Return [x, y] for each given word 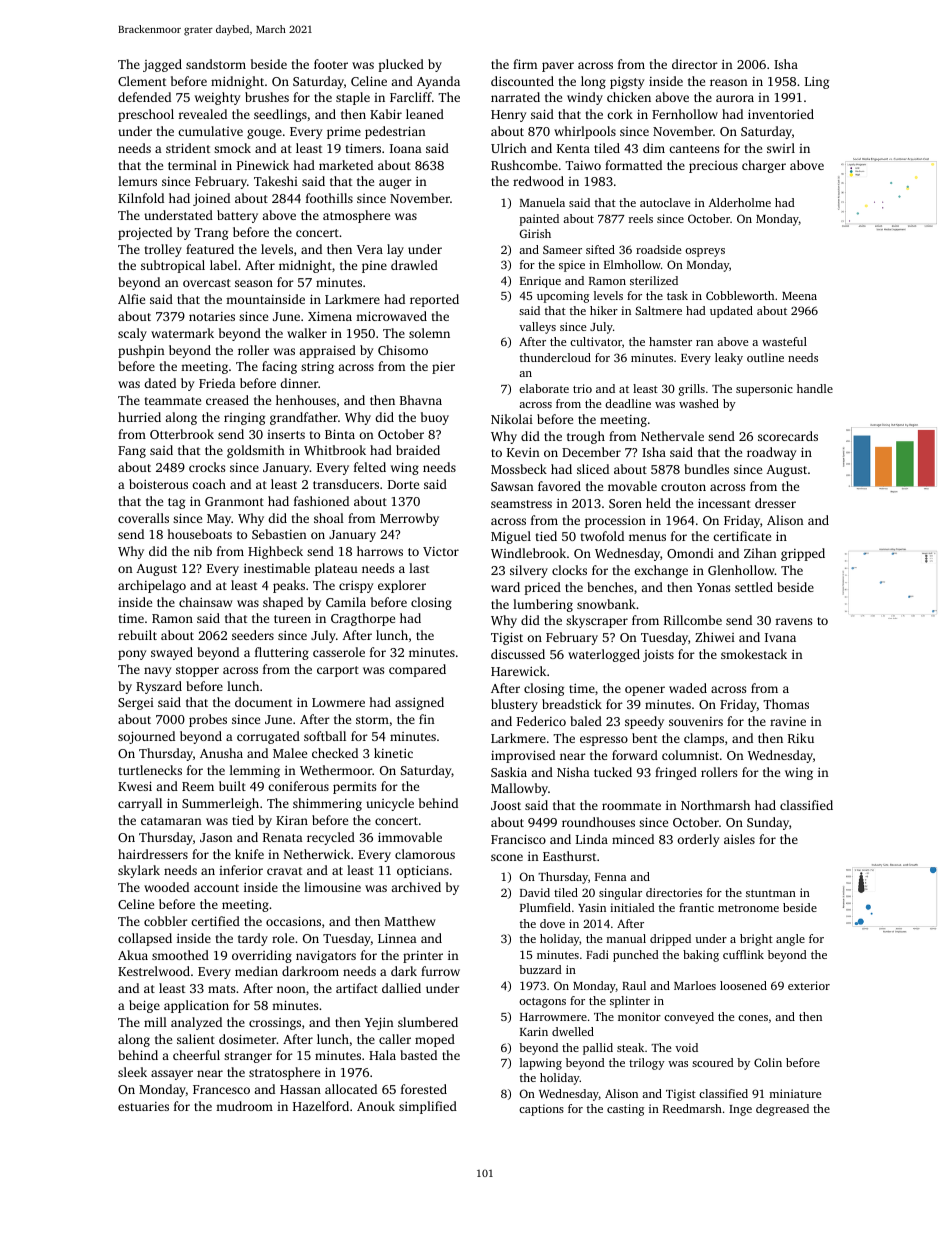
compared [417, 670]
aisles [739, 839]
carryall [140, 804]
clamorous [425, 854]
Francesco [221, 1089]
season [254, 283]
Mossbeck [519, 469]
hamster [670, 341]
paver [558, 67]
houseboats [199, 534]
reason [729, 82]
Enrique [540, 282]
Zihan [760, 553]
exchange [661, 571]
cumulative [210, 131]
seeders [253, 635]
